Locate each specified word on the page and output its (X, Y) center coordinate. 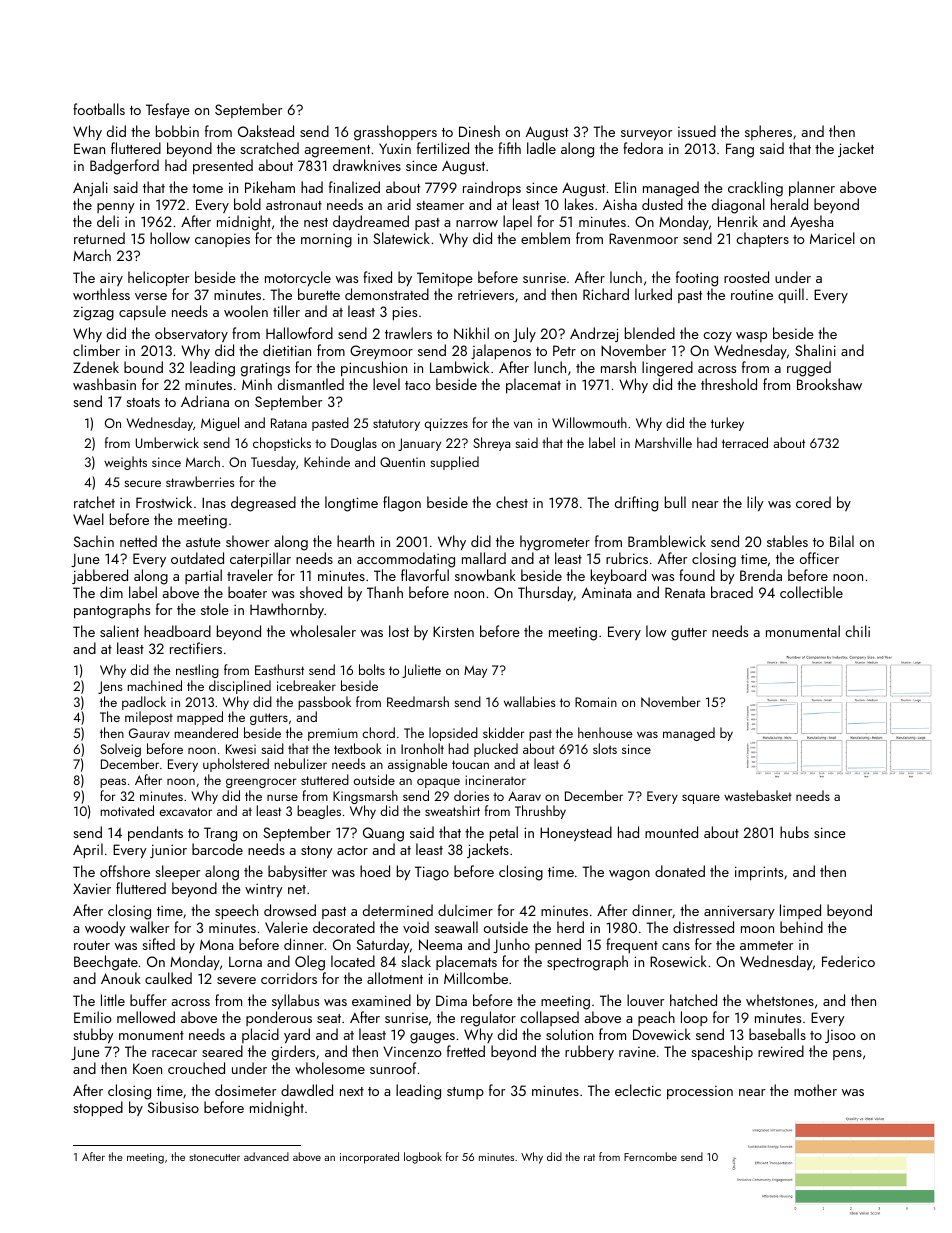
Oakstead (266, 131)
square (701, 799)
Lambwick (459, 367)
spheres (768, 132)
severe (236, 980)
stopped (98, 1108)
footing (697, 279)
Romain (596, 702)
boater (247, 592)
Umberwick (167, 442)
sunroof (393, 1068)
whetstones (780, 1000)
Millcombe (476, 978)
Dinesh (479, 131)
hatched (693, 1000)
